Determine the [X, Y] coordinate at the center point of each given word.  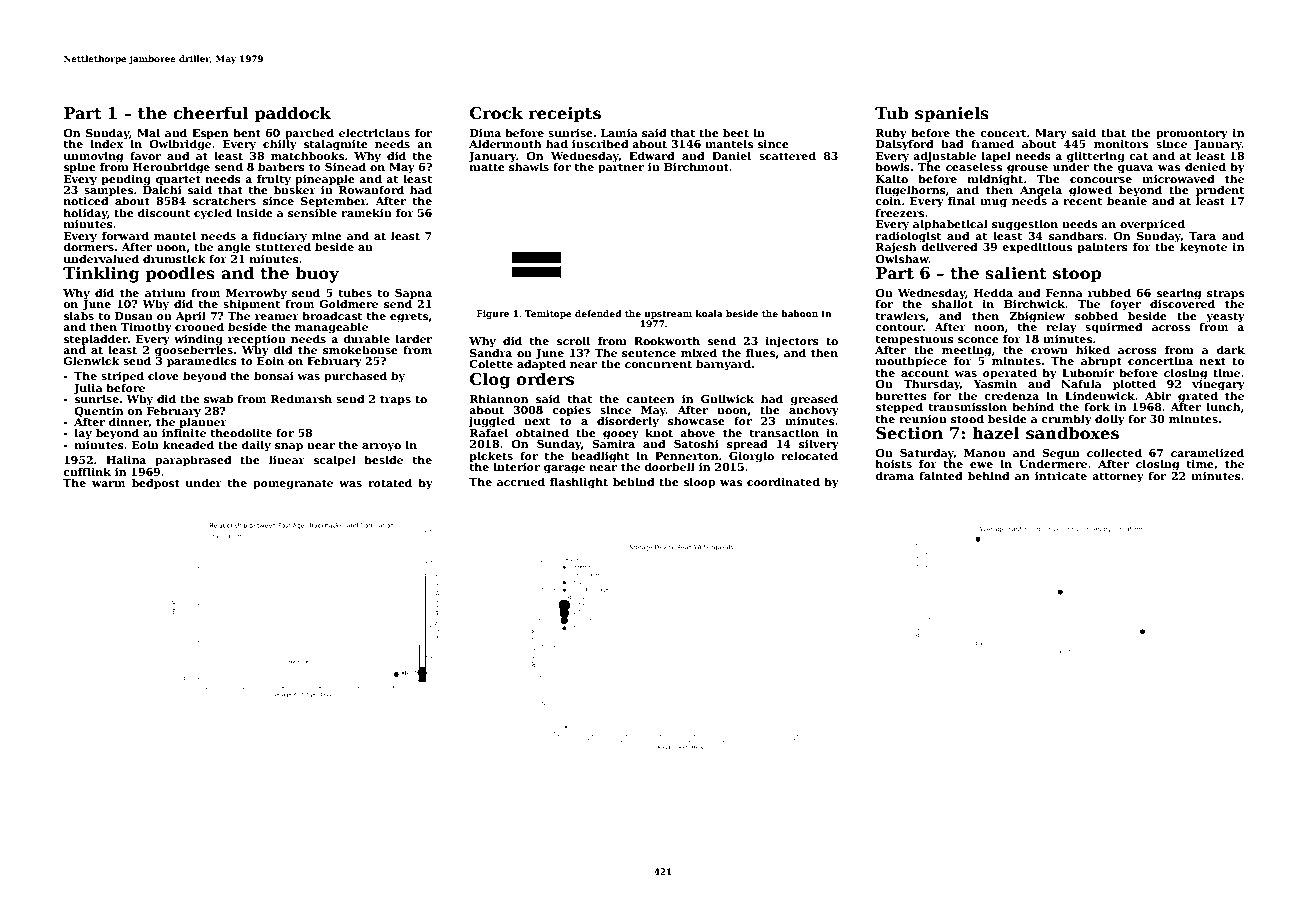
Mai [148, 133]
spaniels [952, 114]
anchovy [814, 411]
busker [295, 189]
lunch [1224, 406]
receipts [565, 115]
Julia [88, 388]
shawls [529, 167]
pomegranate [293, 484]
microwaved [1178, 178]
